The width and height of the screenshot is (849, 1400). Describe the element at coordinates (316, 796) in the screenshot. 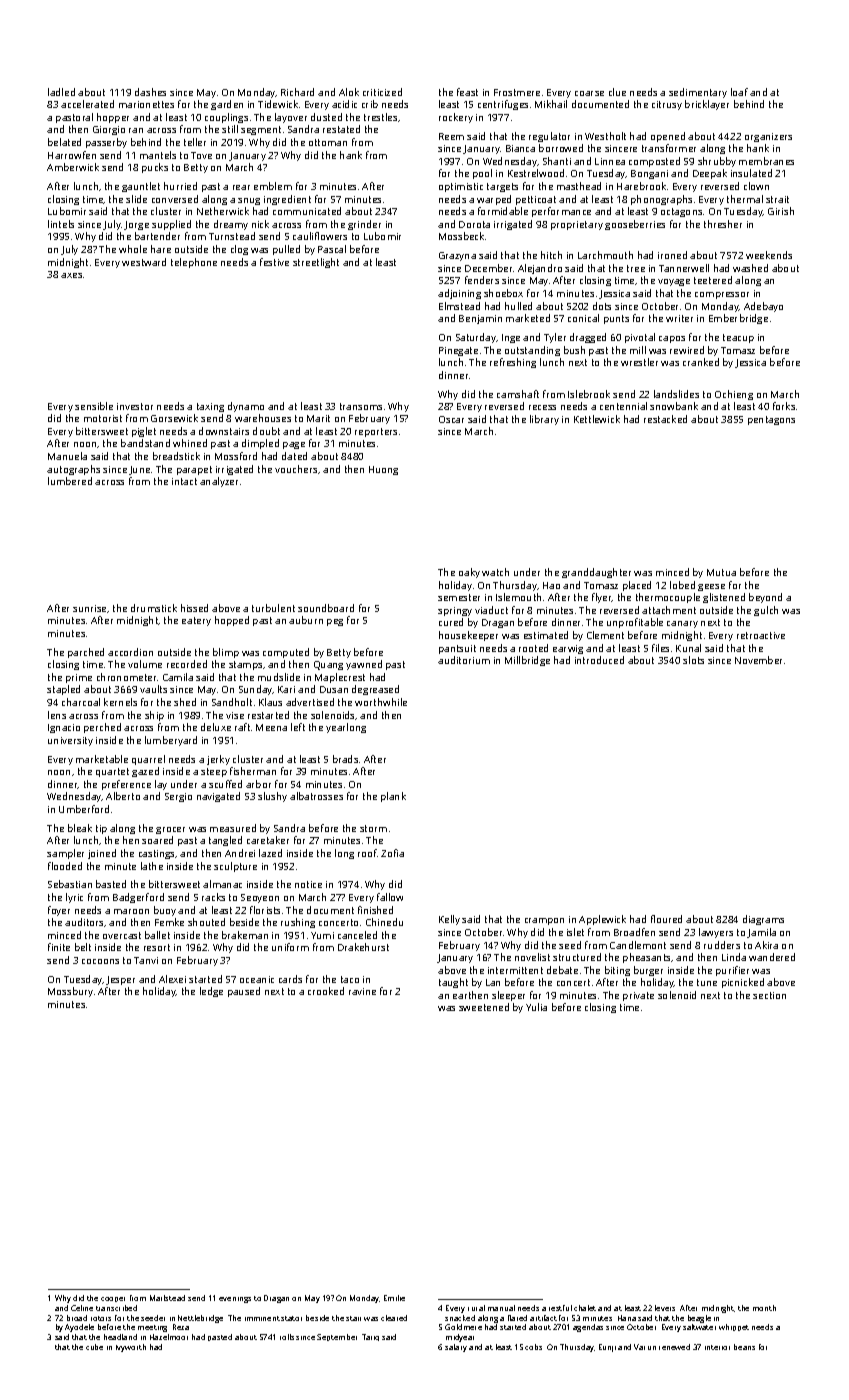

I see `albatrosses` at that location.
